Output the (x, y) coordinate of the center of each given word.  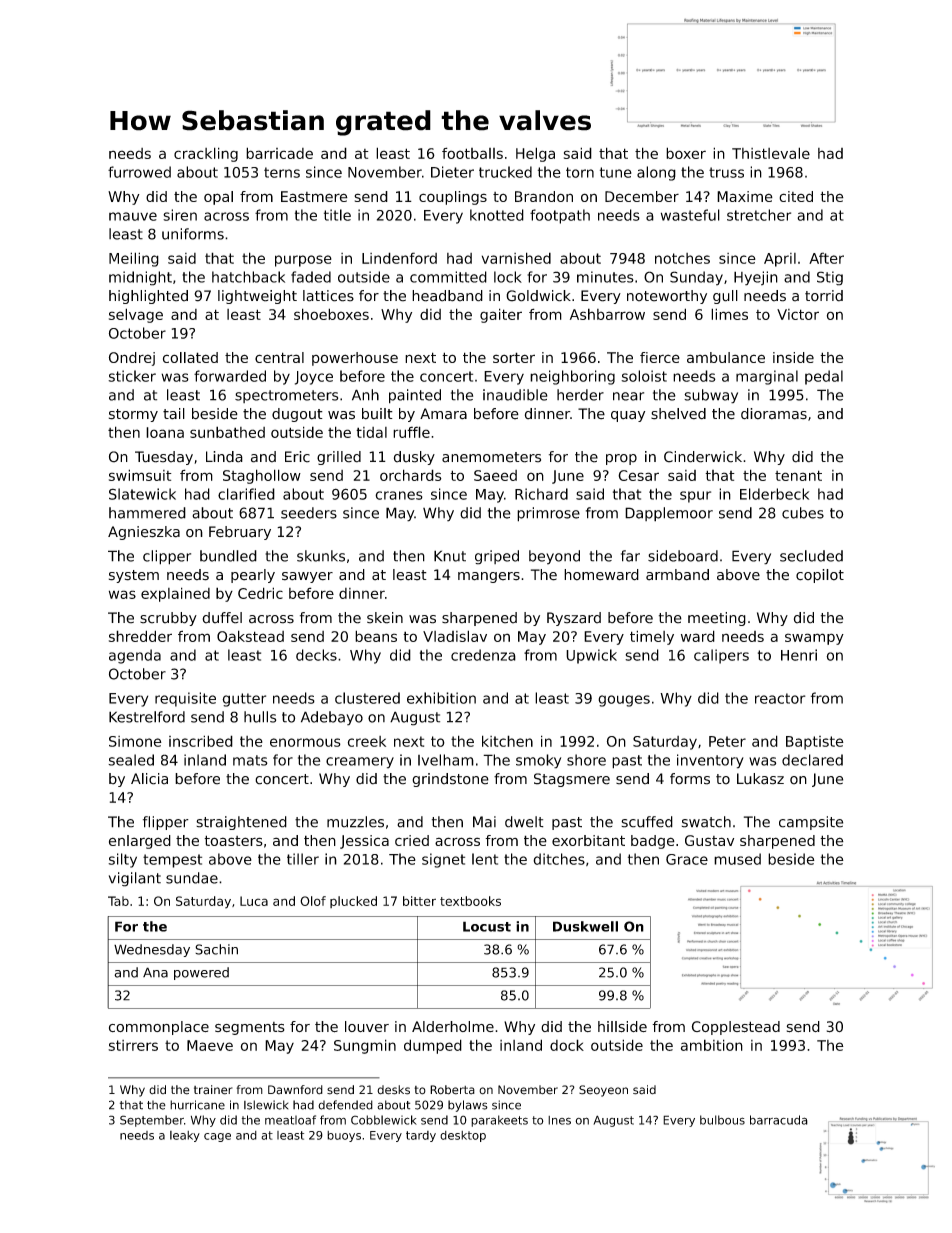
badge (653, 842)
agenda (135, 656)
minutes (605, 277)
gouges (624, 701)
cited (796, 196)
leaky (185, 1136)
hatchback (248, 277)
